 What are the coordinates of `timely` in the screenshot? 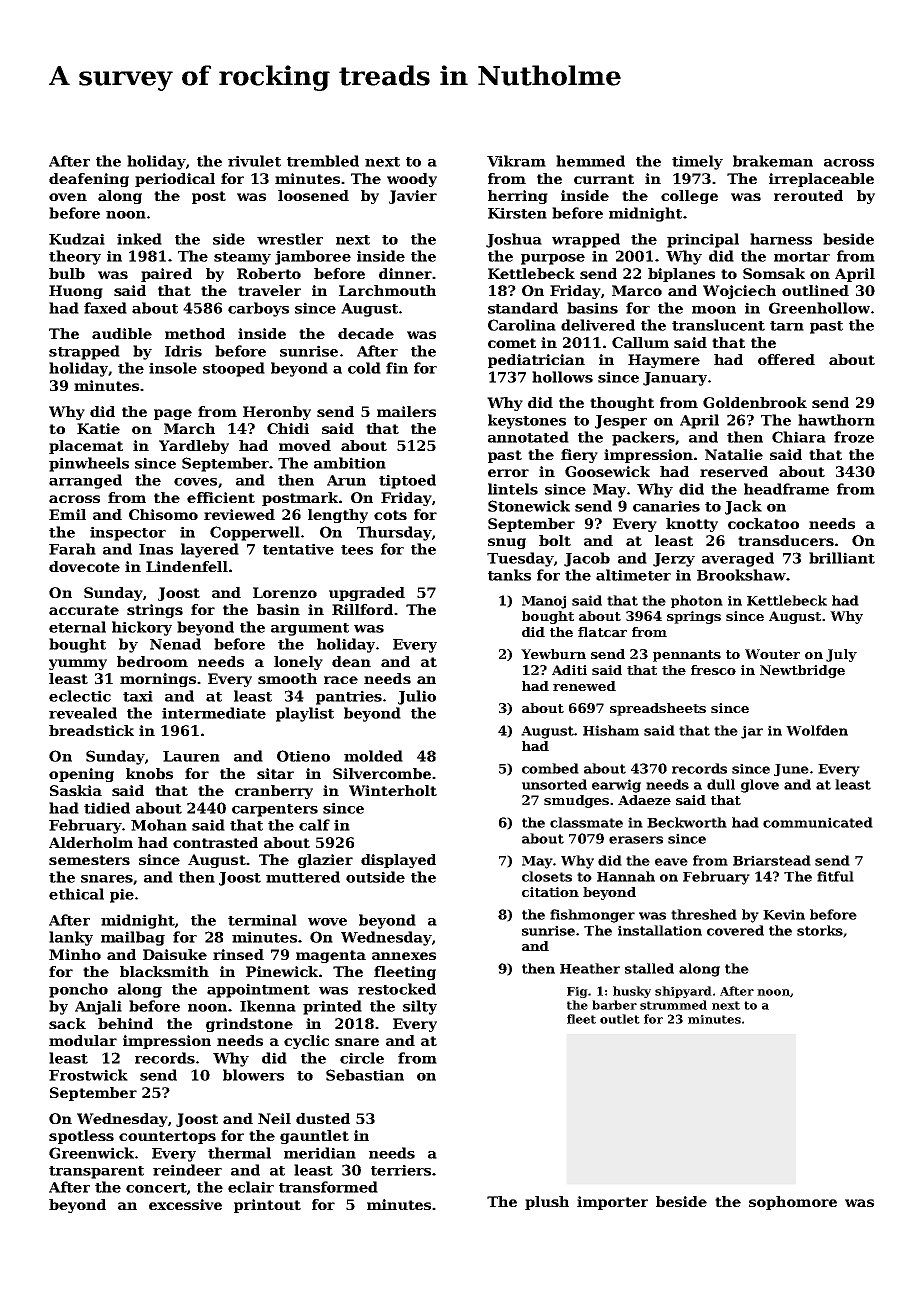 It's located at (697, 162).
